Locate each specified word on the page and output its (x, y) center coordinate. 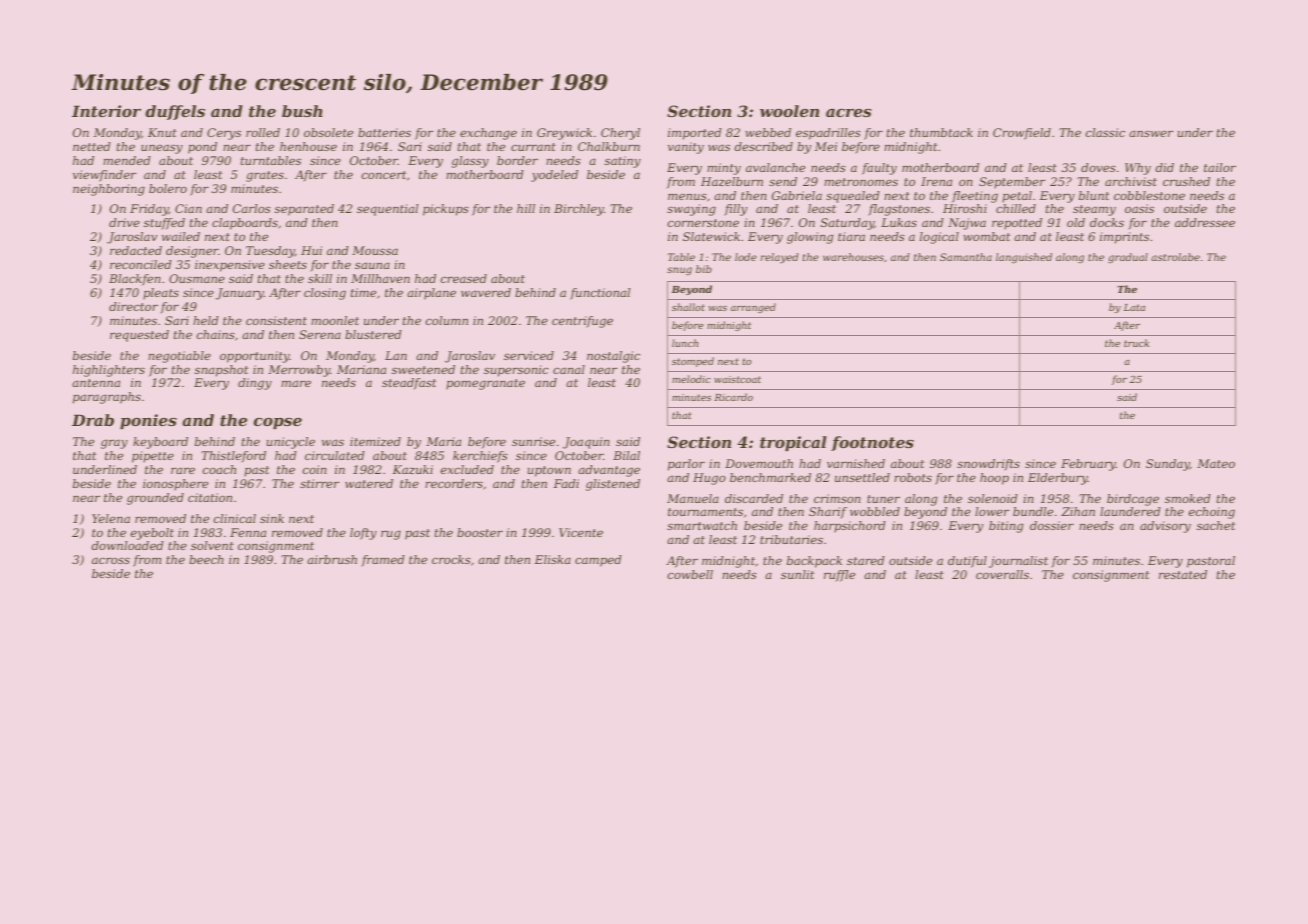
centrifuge (582, 322)
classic (1105, 132)
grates (265, 176)
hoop (994, 479)
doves (1098, 167)
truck (1136, 343)
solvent (212, 545)
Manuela (693, 498)
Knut (162, 132)
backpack (814, 562)
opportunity (255, 357)
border (517, 160)
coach (219, 469)
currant (533, 147)
